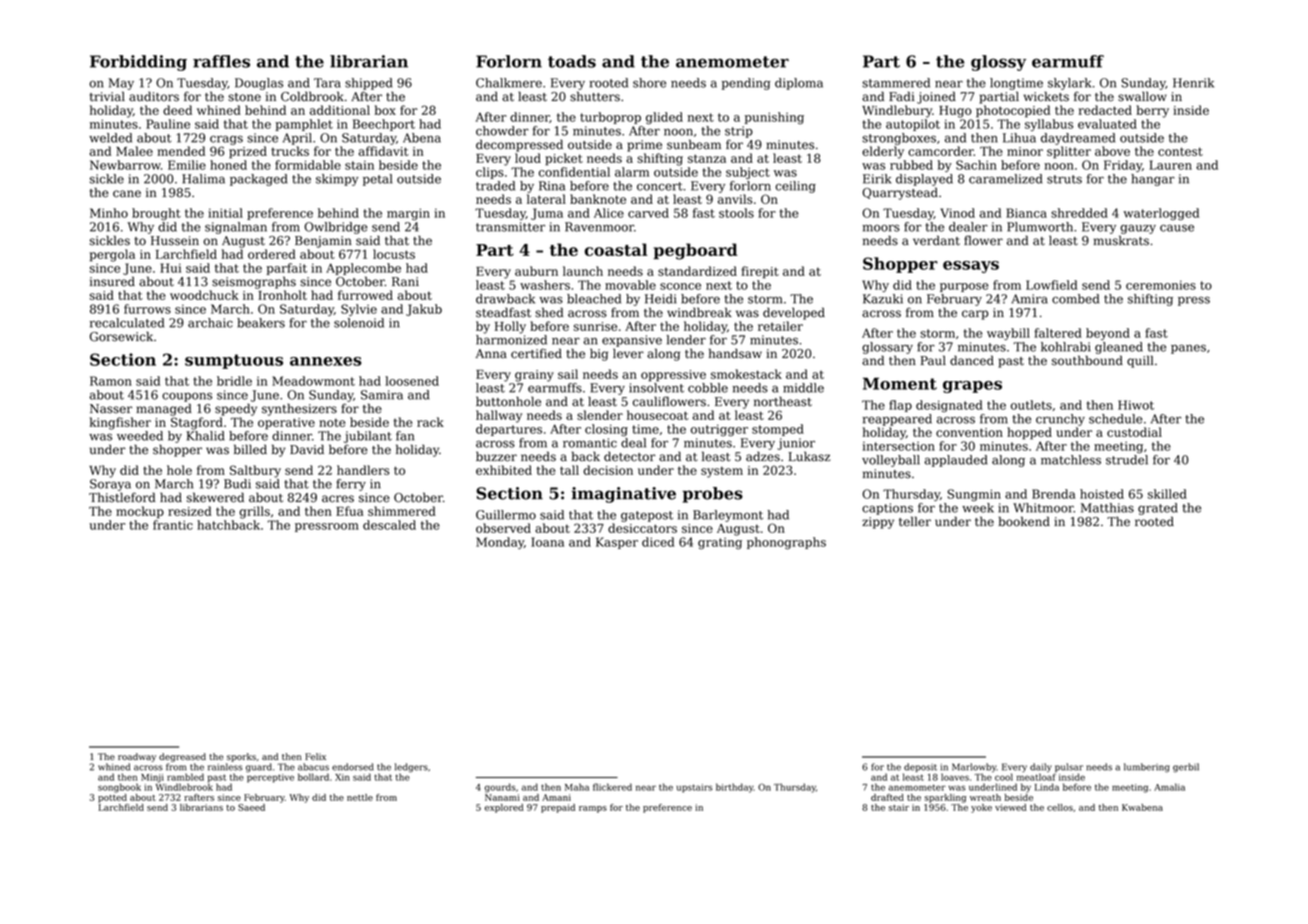 This page has height=924, width=1308. I want to click on roadway, so click(137, 757).
